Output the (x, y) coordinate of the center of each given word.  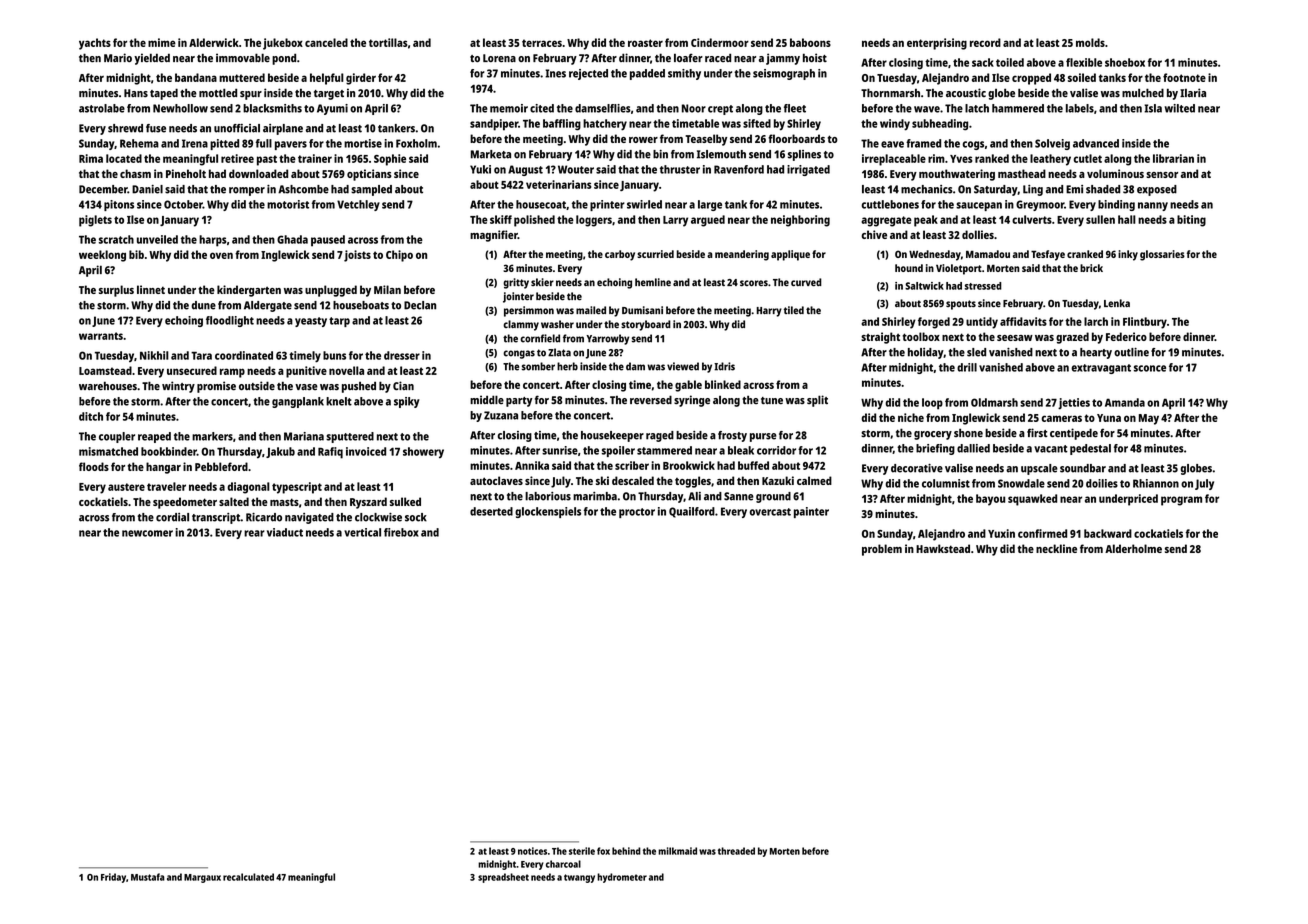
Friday (113, 878)
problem (882, 550)
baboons (810, 42)
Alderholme (1133, 548)
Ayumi (332, 109)
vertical (362, 532)
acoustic (966, 92)
